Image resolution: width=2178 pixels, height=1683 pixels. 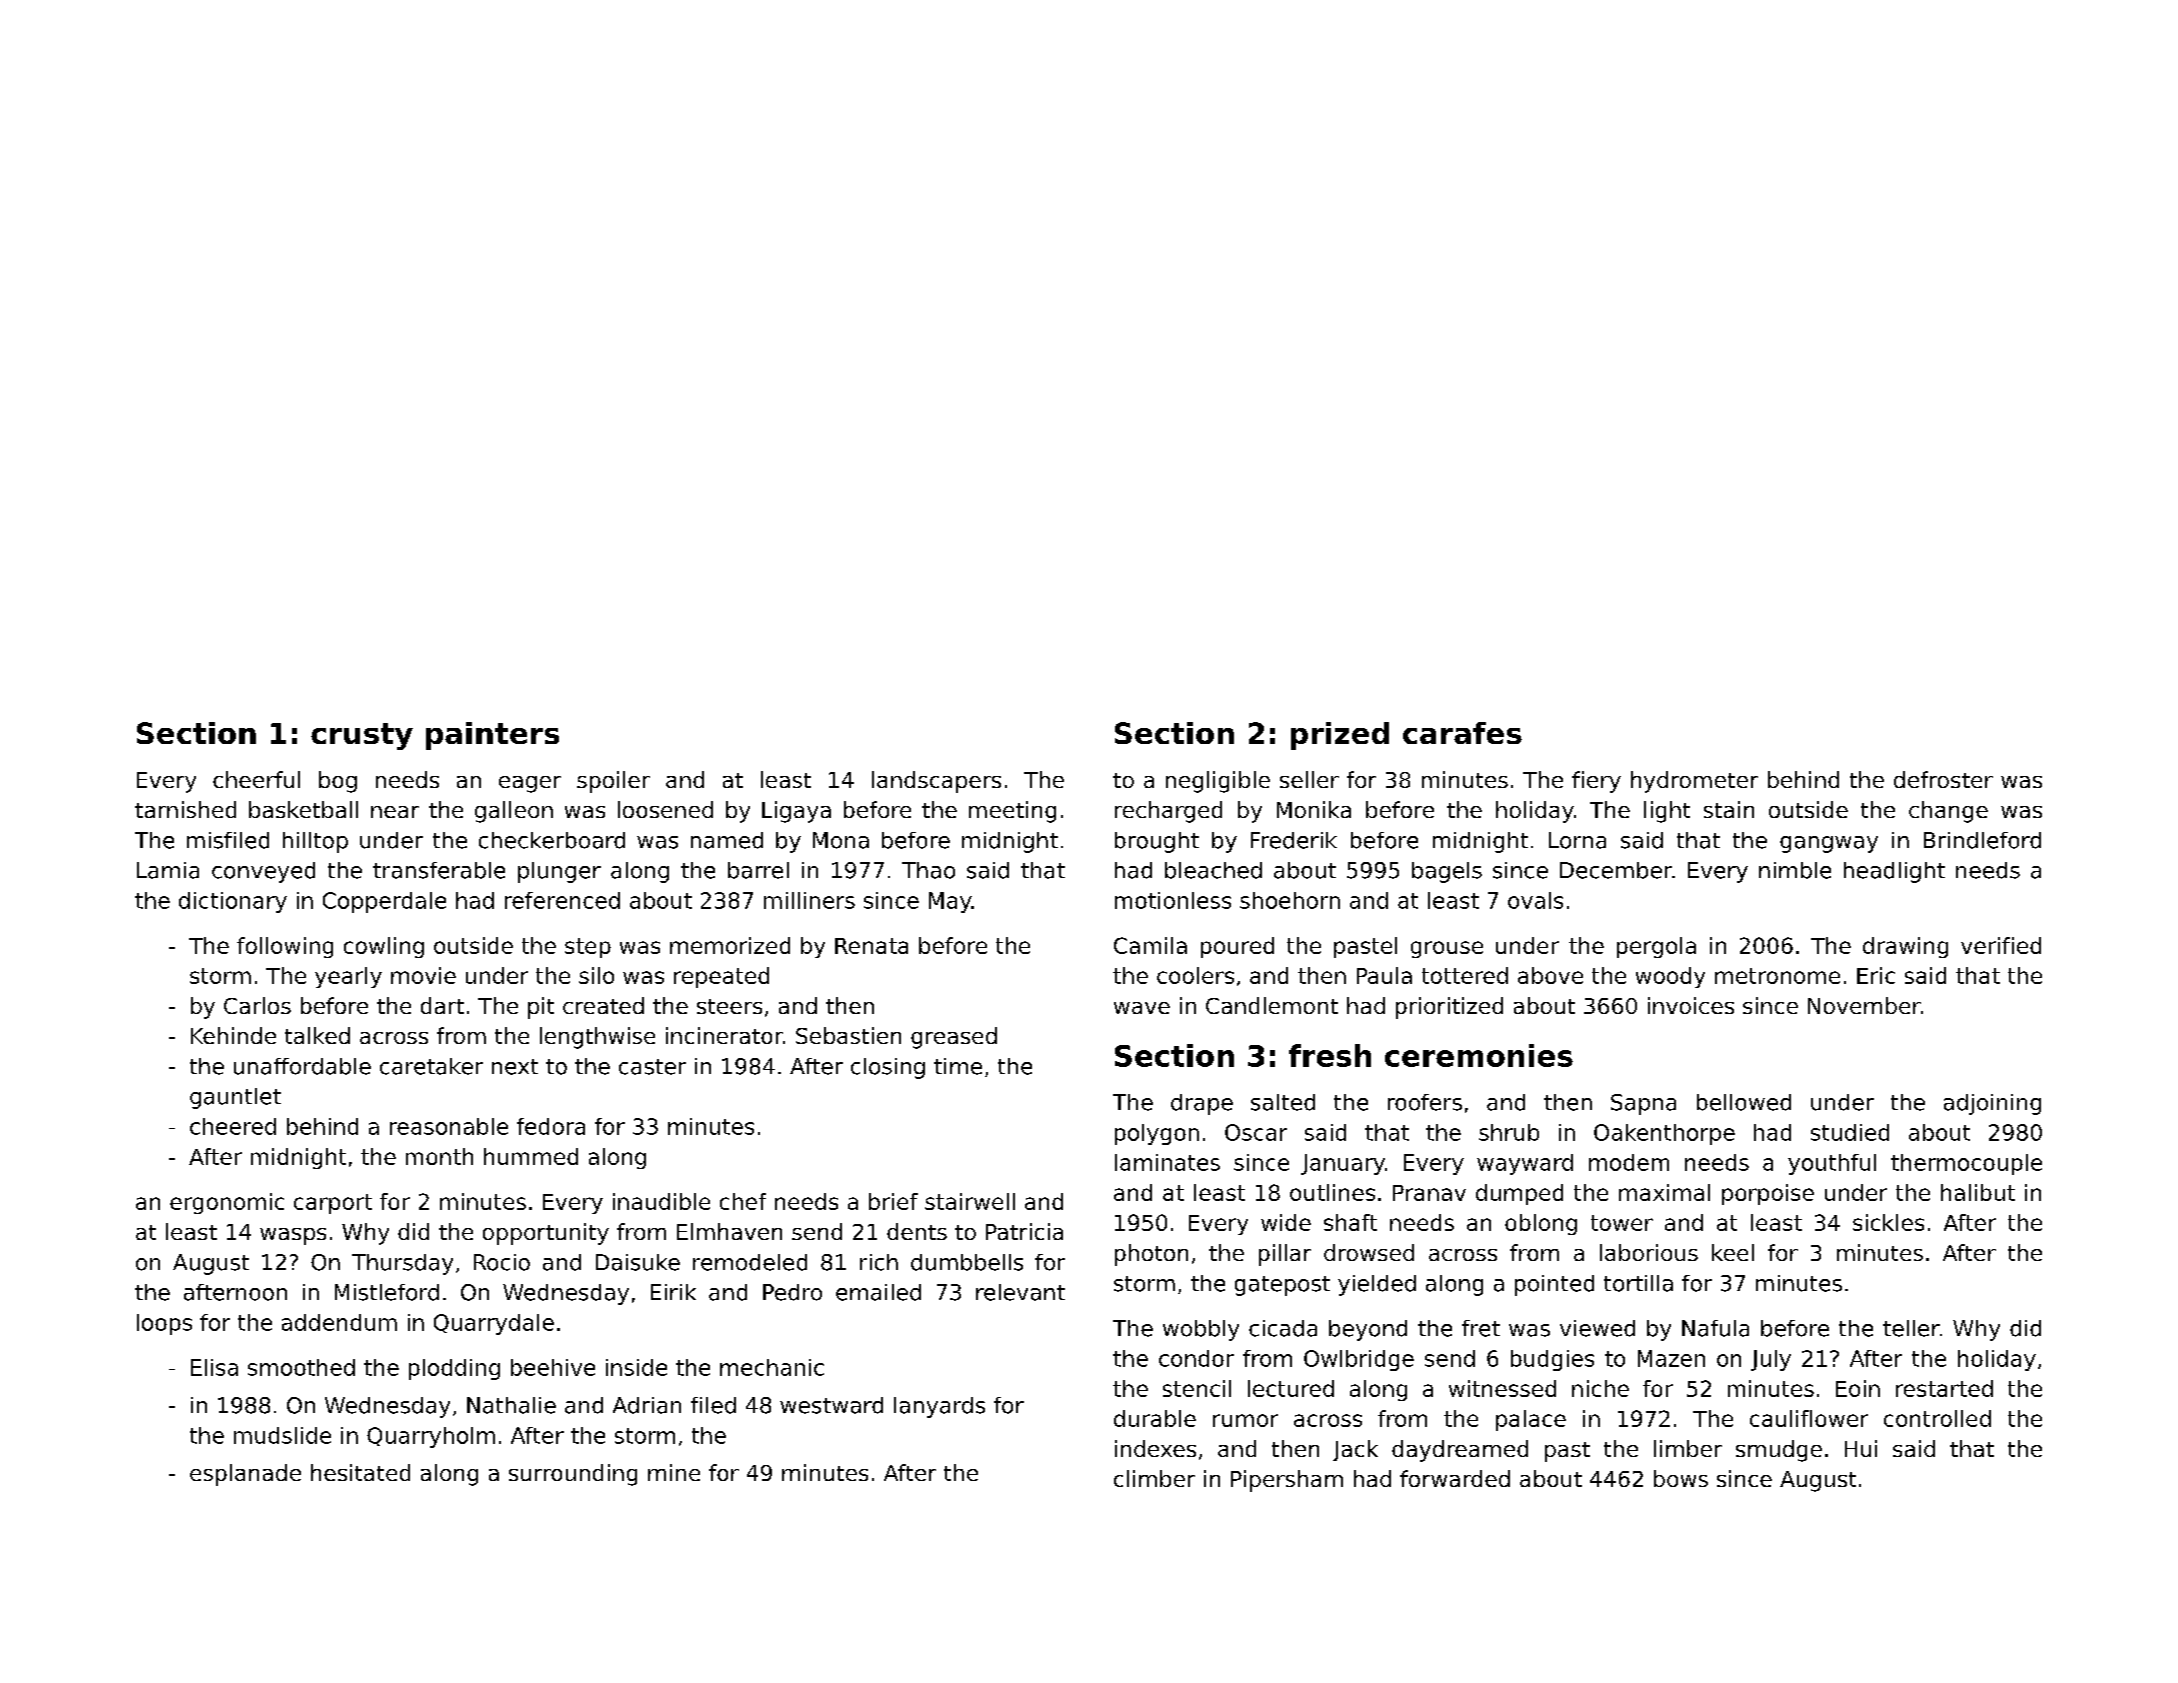 What do you see at coordinates (1425, 1102) in the document?
I see `roofers` at bounding box center [1425, 1102].
